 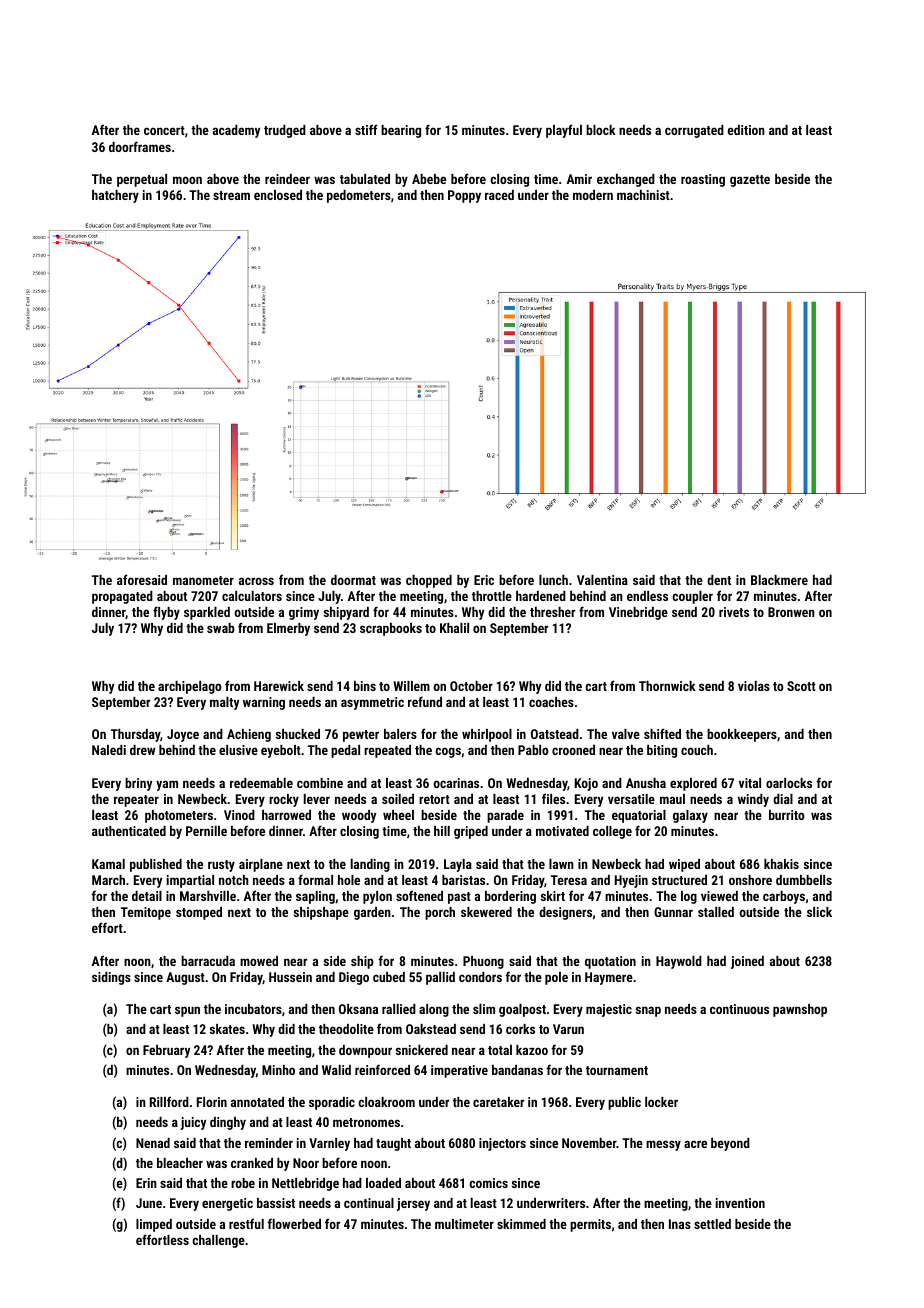 What do you see at coordinates (579, 179) in the screenshot?
I see `Amir` at bounding box center [579, 179].
